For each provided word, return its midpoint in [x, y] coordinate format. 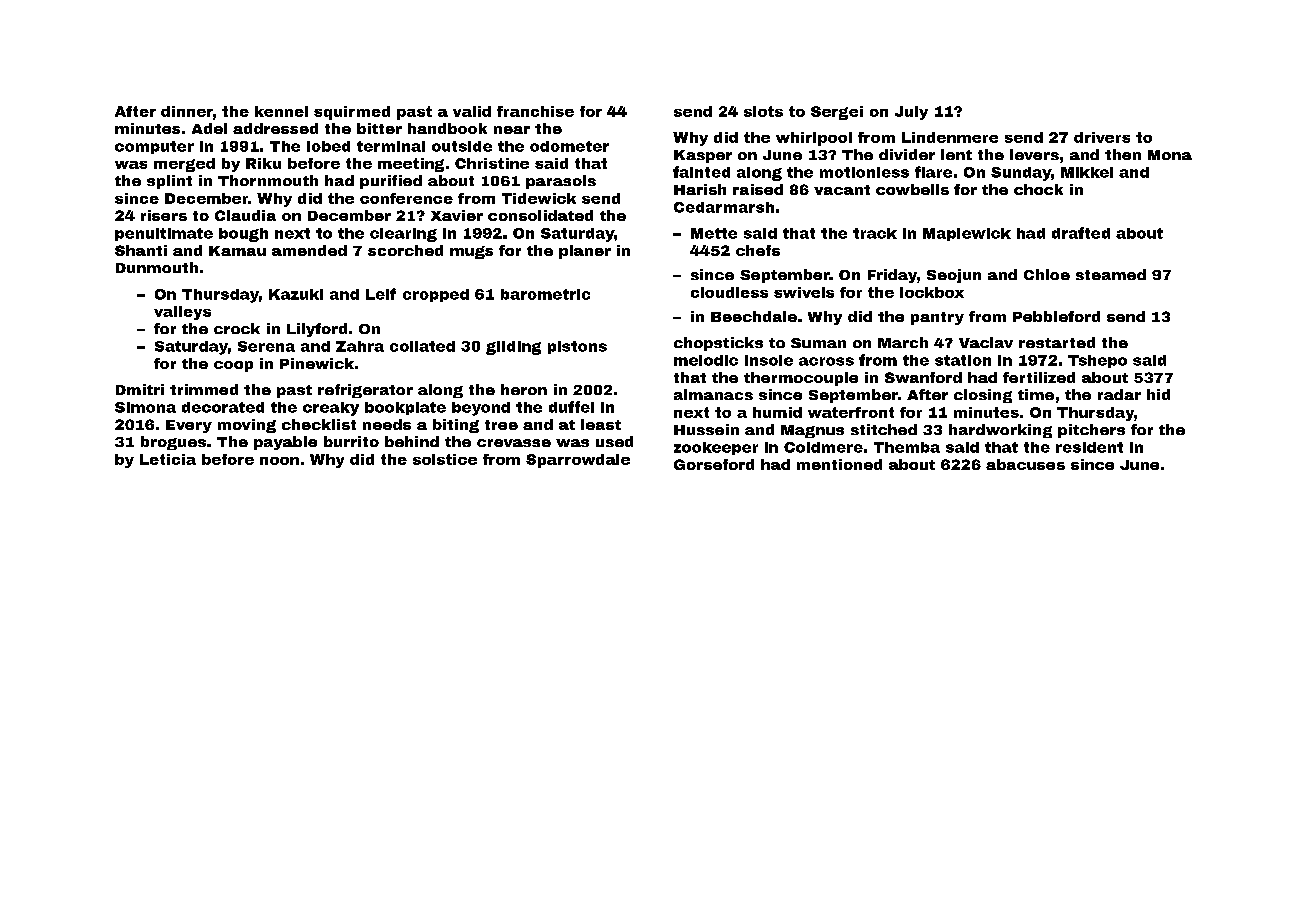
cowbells [912, 189]
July [911, 113]
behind [412, 441]
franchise [535, 111]
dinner [187, 111]
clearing [403, 235]
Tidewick [539, 198]
